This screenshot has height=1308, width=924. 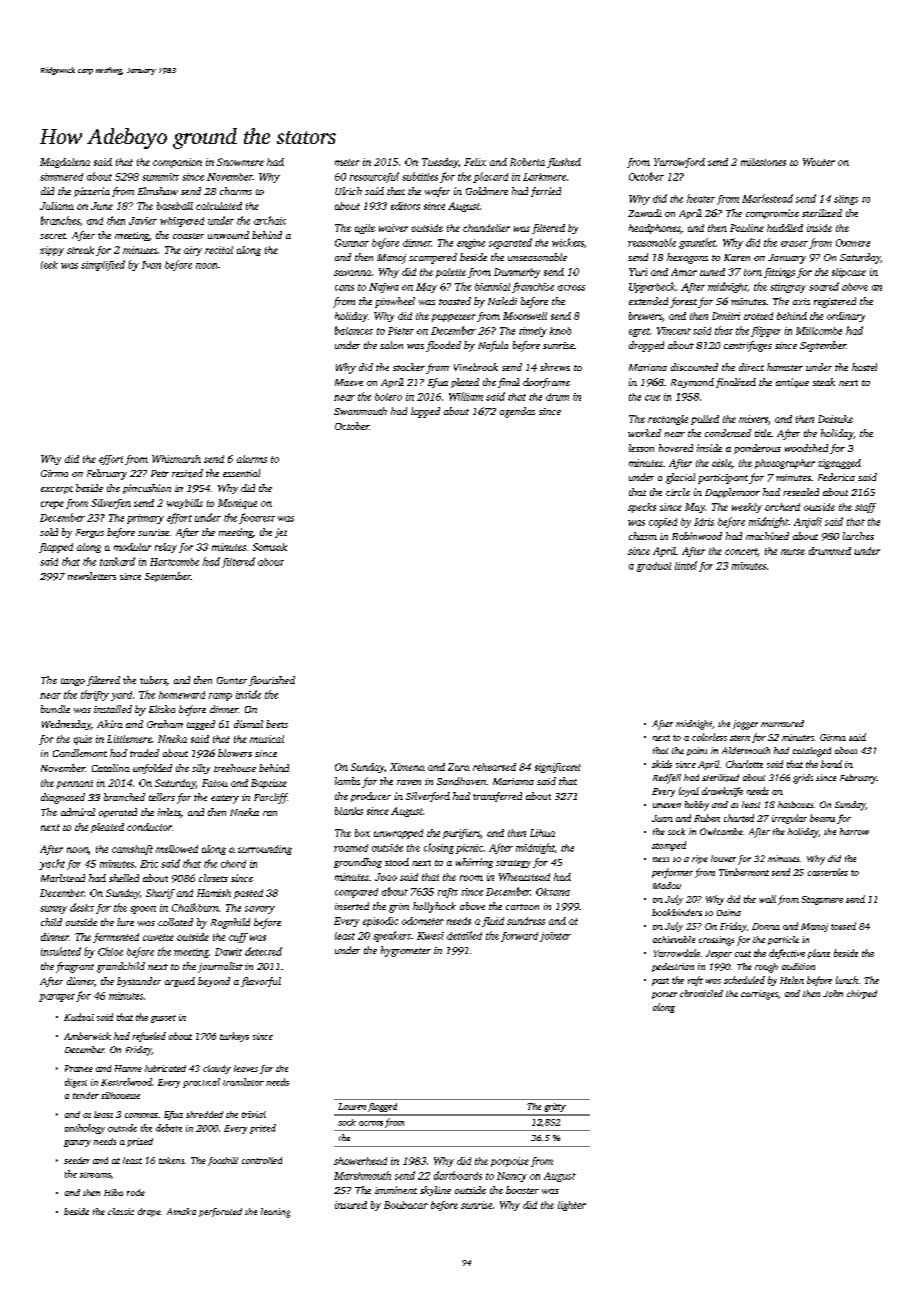 I want to click on Doina, so click(x=729, y=912).
